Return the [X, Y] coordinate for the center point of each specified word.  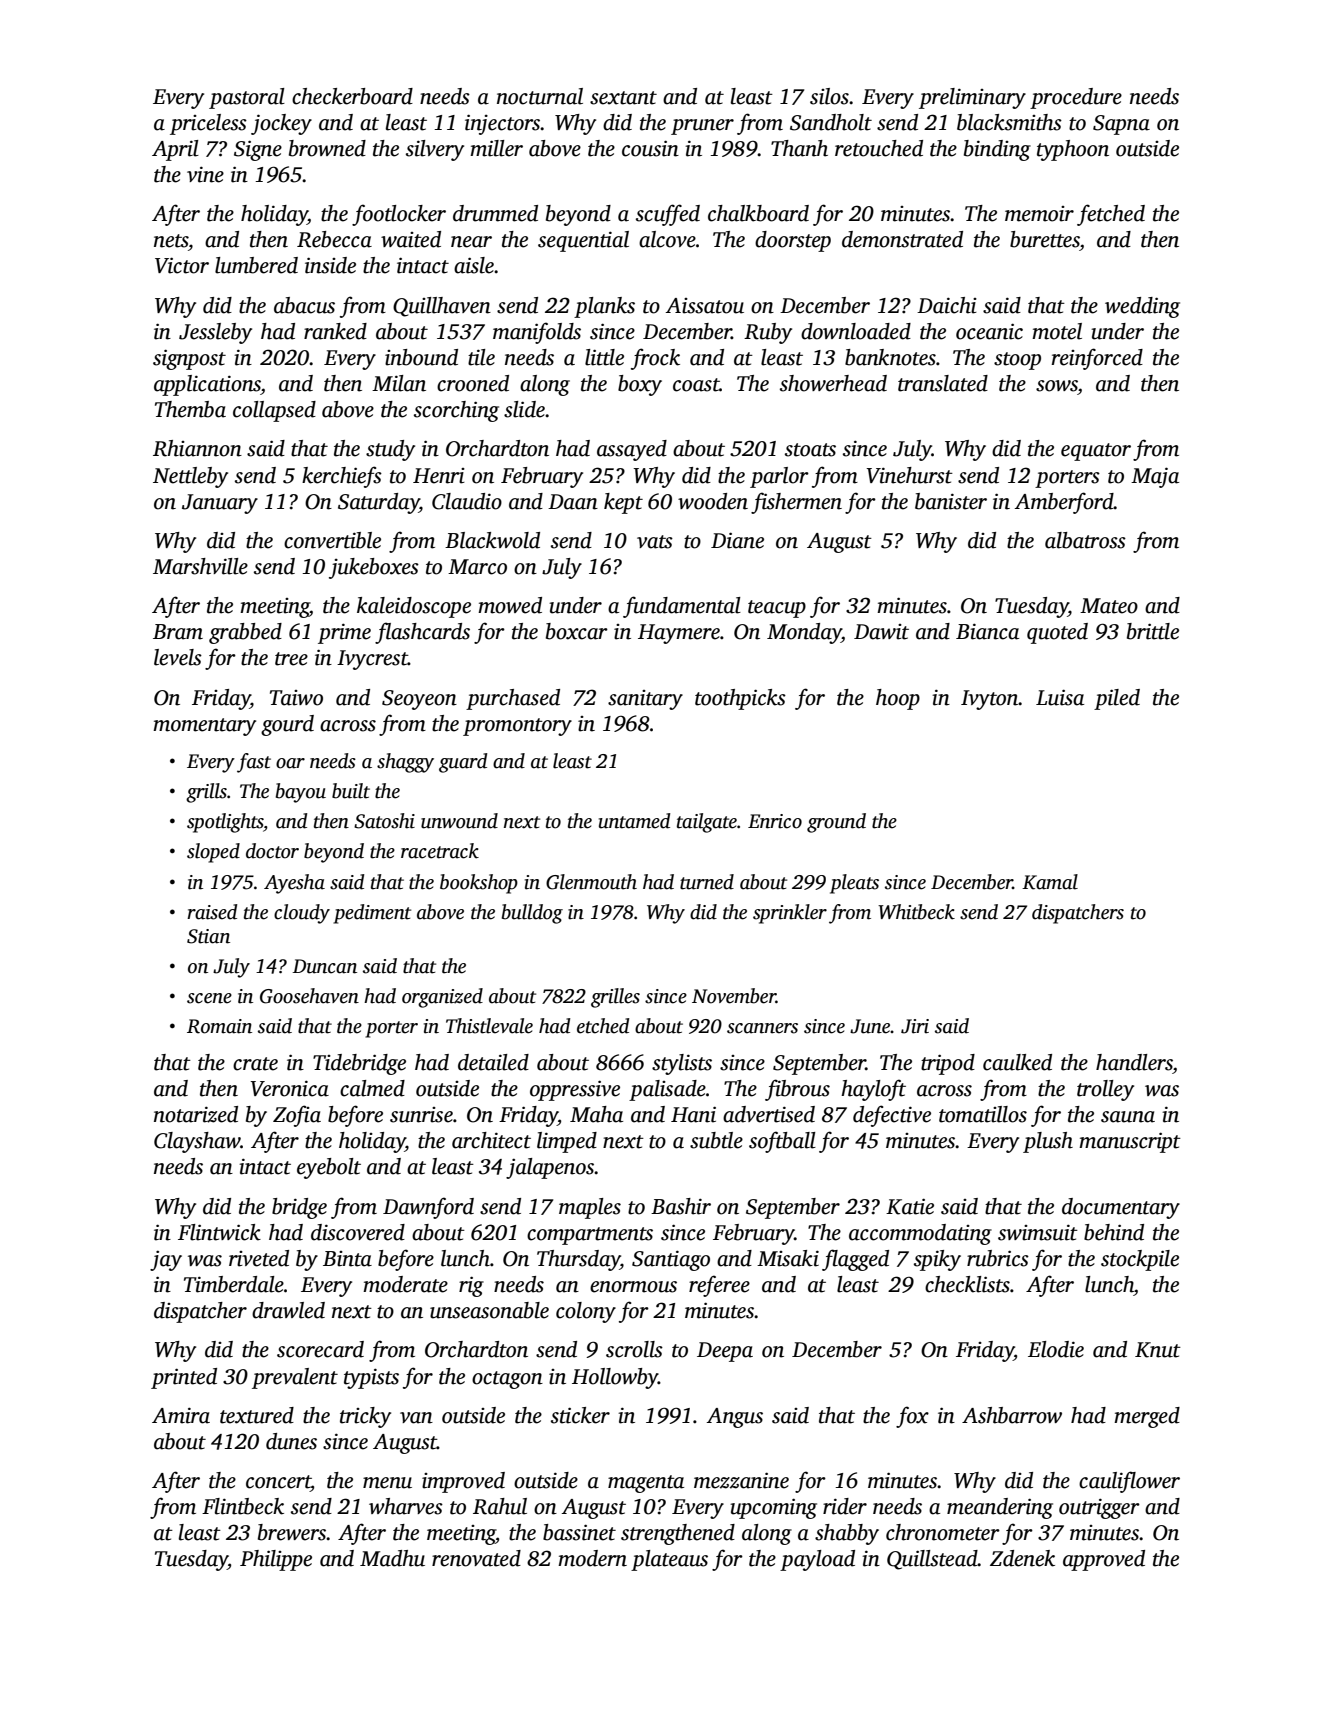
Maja [1155, 477]
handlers [1134, 1062]
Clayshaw [197, 1142]
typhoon [1073, 150]
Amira [181, 1415]
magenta [646, 1484]
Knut [1158, 1350]
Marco [477, 567]
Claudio [467, 501]
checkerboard [352, 96]
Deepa [725, 1352]
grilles [615, 998]
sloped [213, 853]
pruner [702, 127]
